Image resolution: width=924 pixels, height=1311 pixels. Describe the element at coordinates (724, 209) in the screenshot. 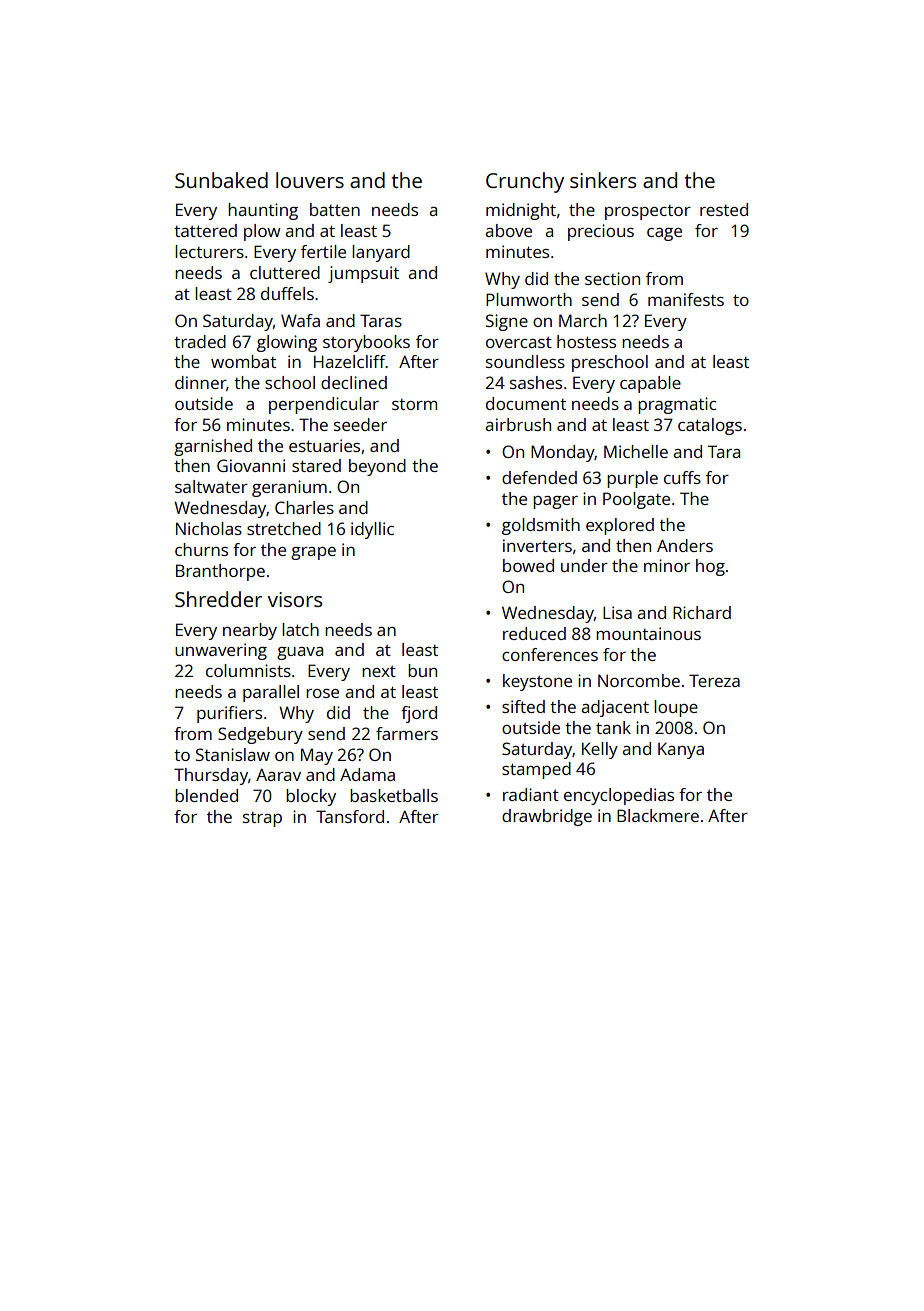

I see `rested` at that location.
